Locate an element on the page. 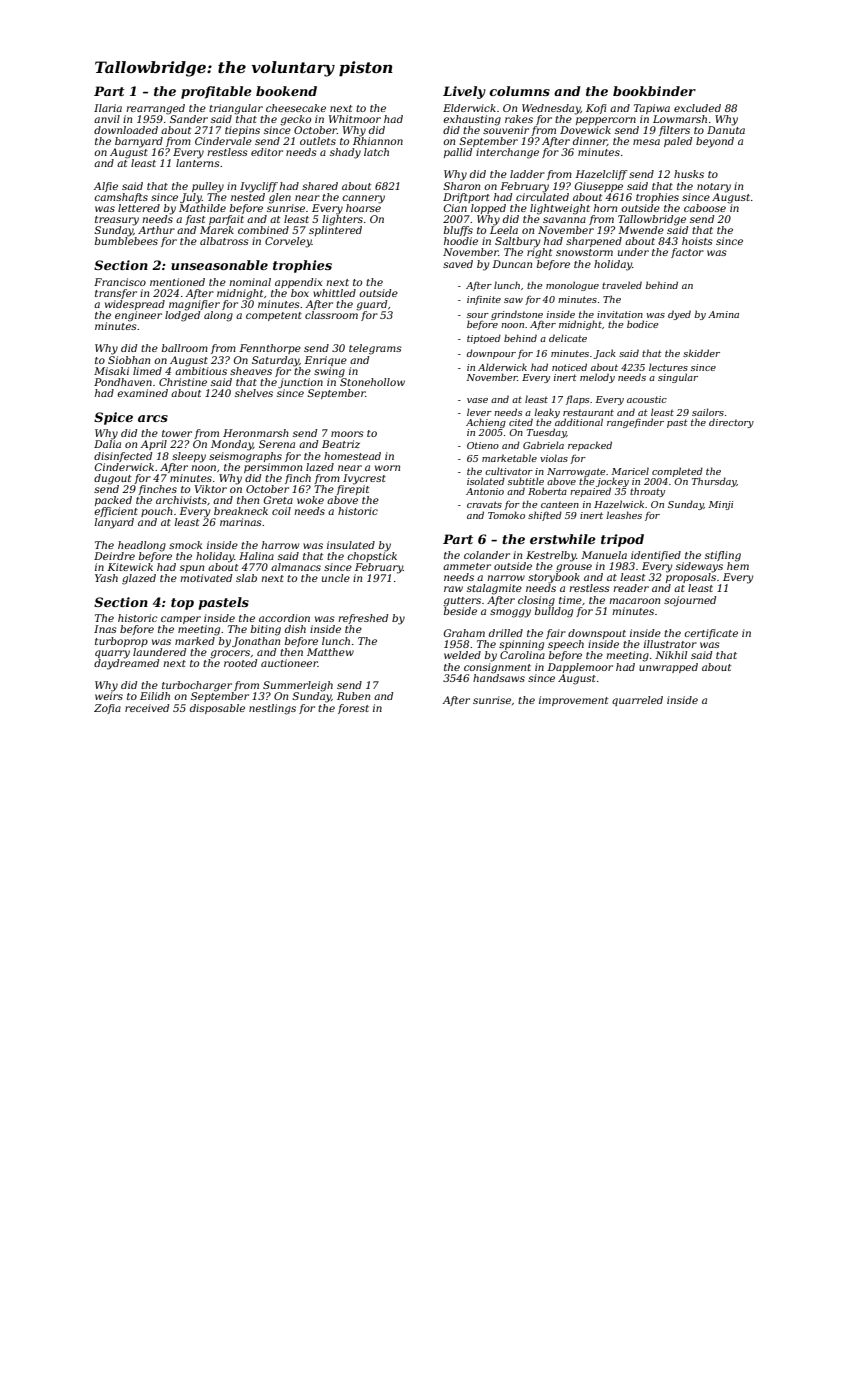 Image resolution: width=849 pixels, height=1400 pixels. bookbinder is located at coordinates (654, 91).
